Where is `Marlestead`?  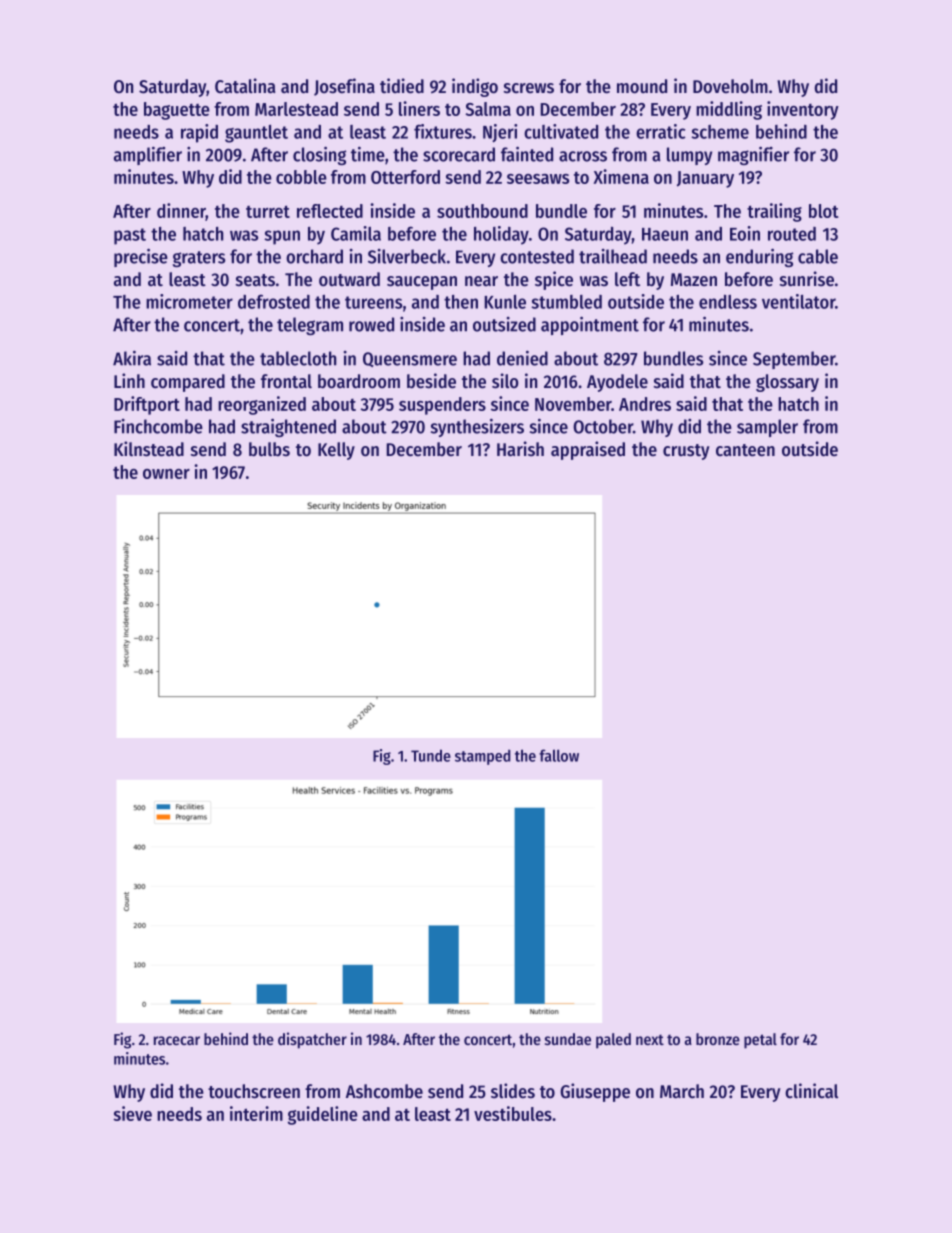
Marlestead is located at coordinates (296, 109).
